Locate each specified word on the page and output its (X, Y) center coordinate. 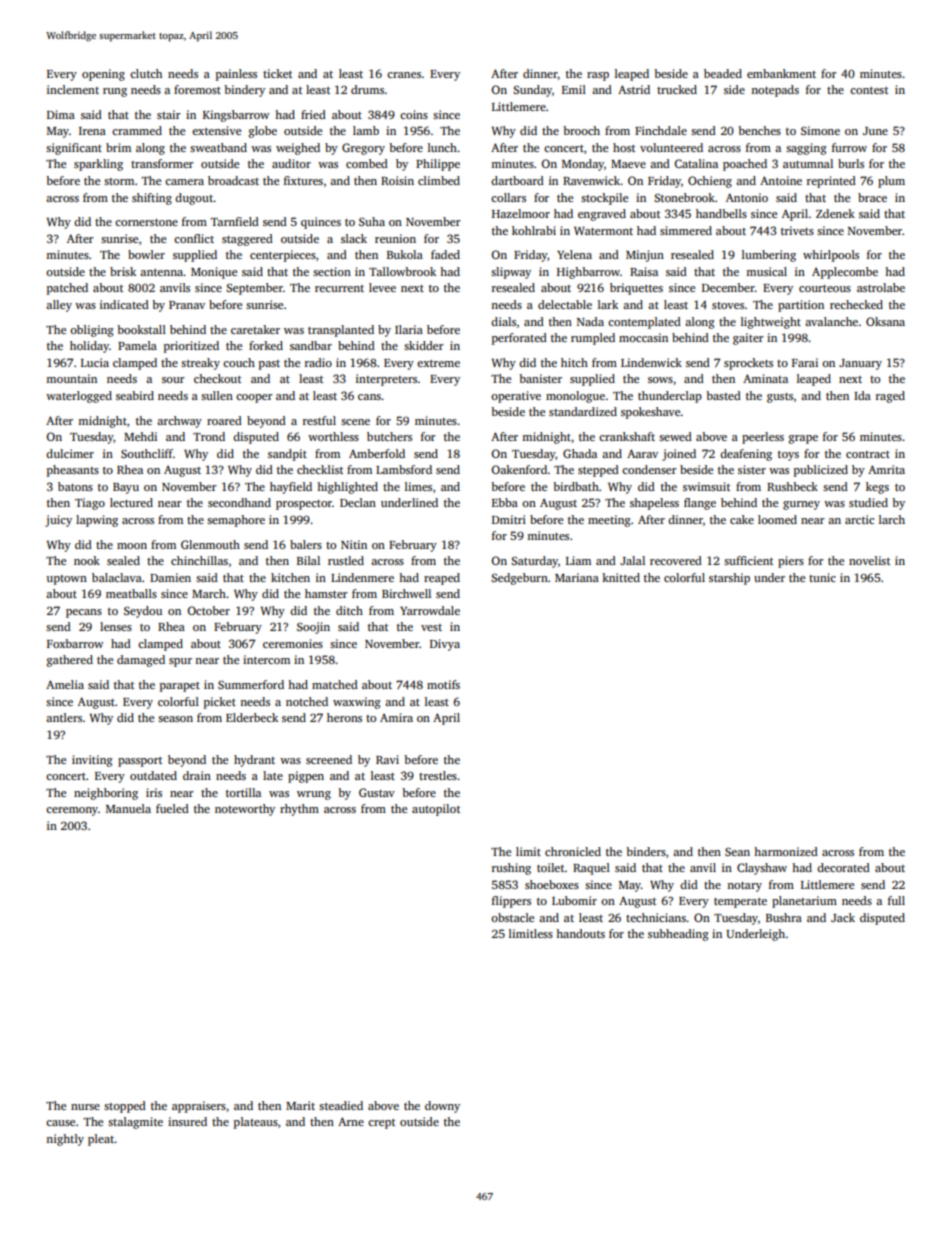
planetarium (804, 902)
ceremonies (293, 643)
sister (752, 469)
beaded (723, 73)
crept (381, 1124)
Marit (300, 1105)
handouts (580, 933)
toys (788, 456)
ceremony (72, 811)
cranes (404, 75)
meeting (609, 521)
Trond (209, 436)
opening (103, 75)
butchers (389, 436)
